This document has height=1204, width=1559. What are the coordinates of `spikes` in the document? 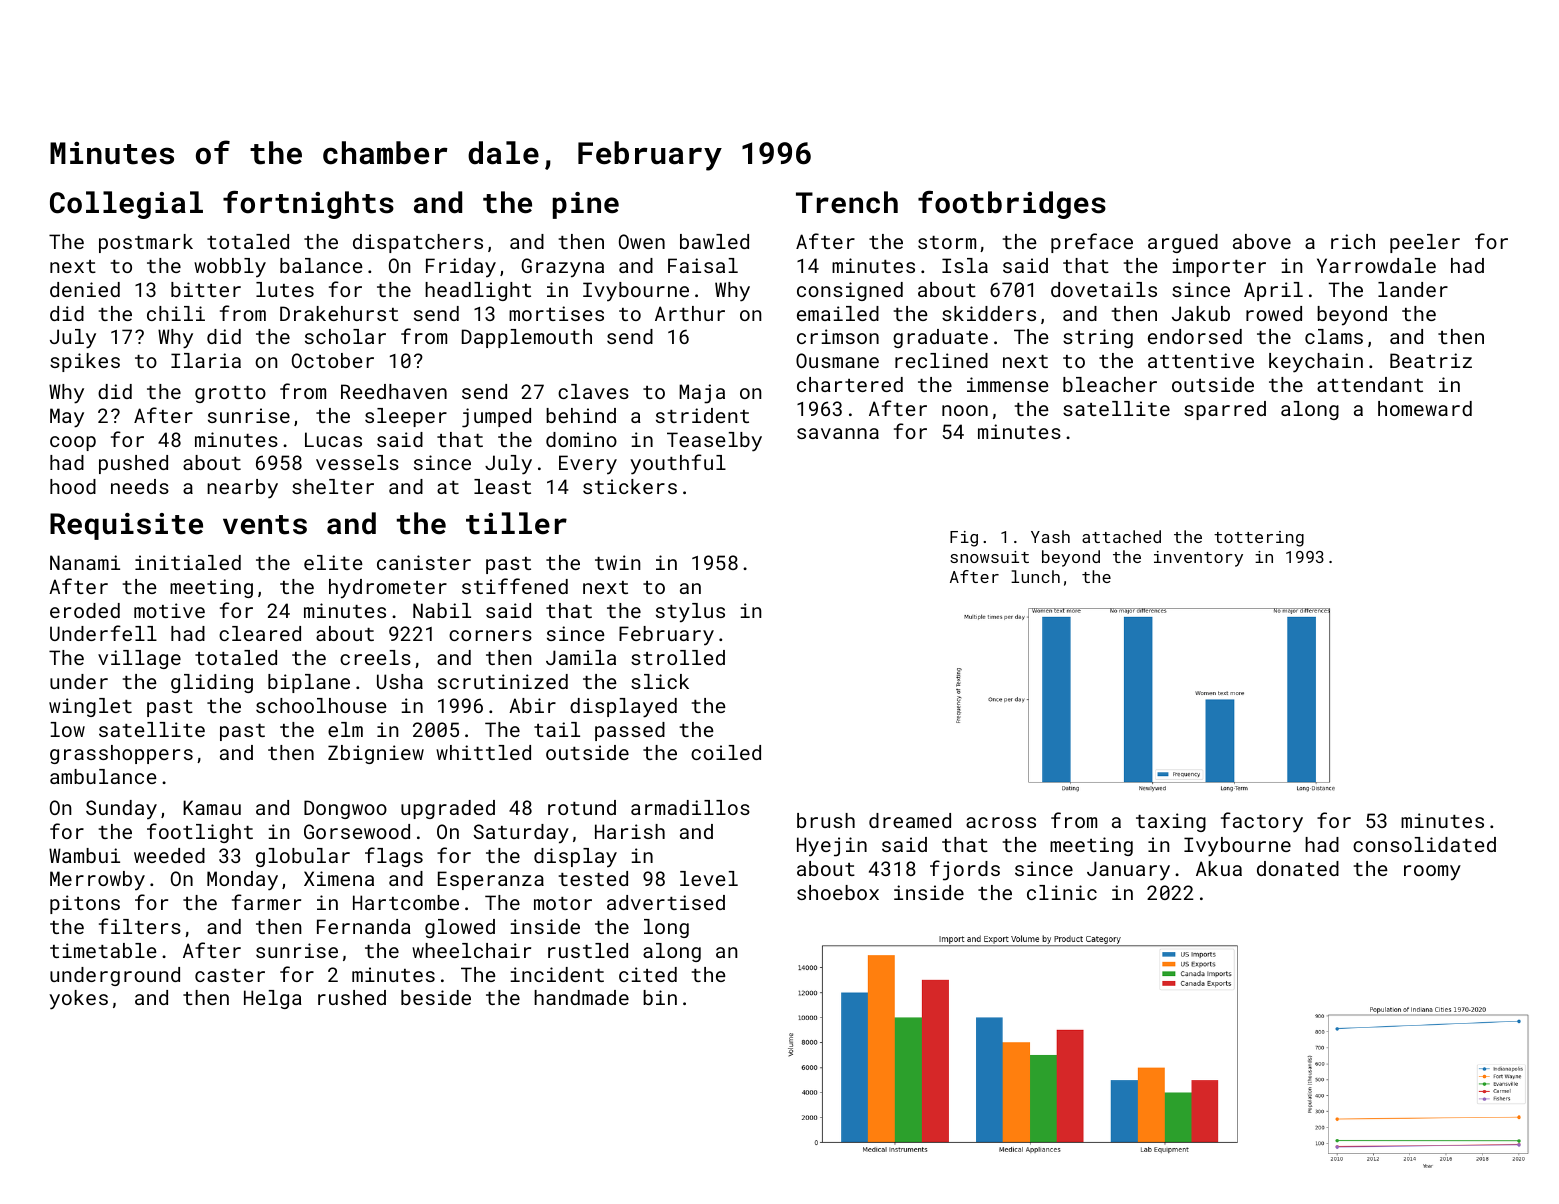 It's located at (85, 362).
